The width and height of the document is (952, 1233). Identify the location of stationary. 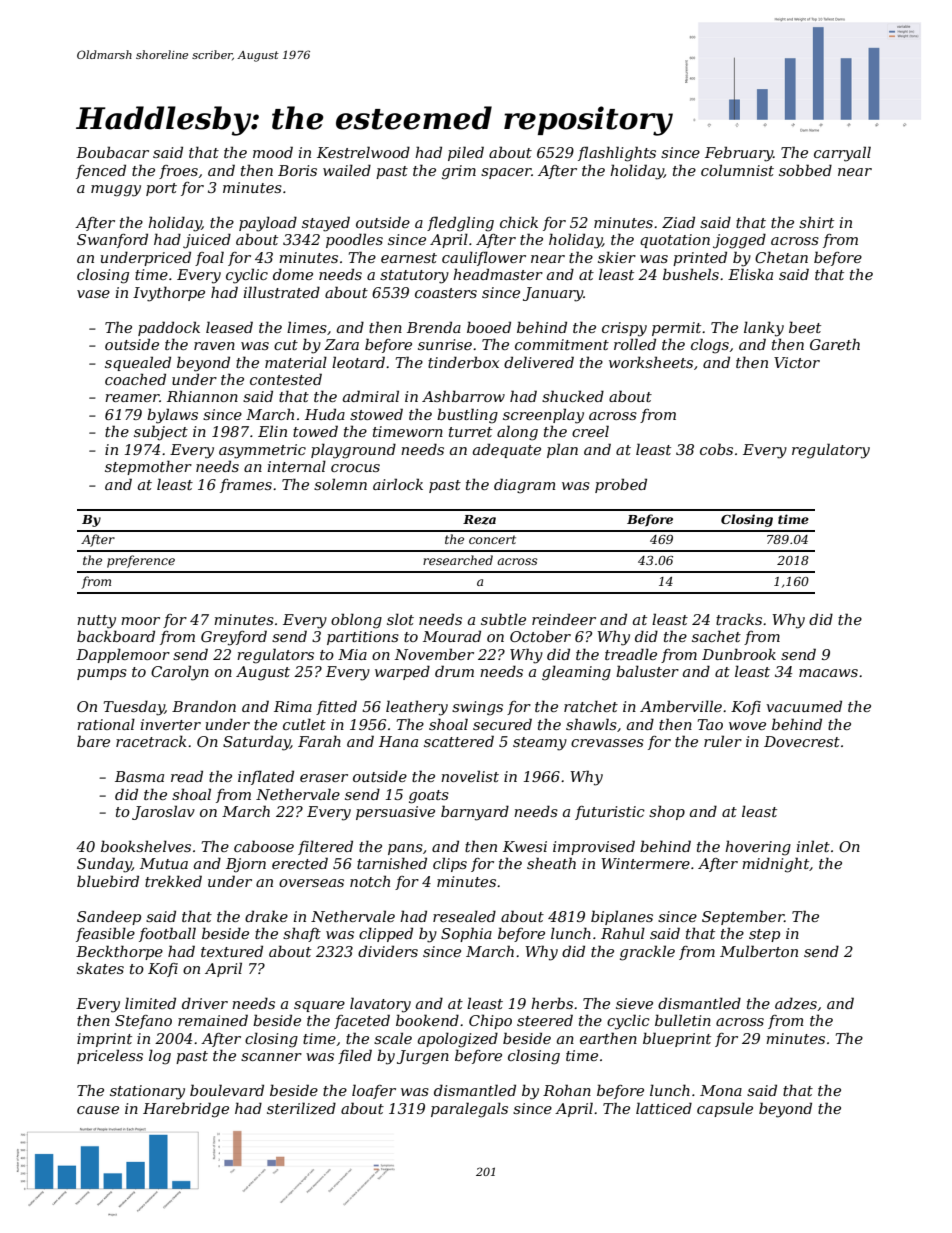
(147, 1092).
